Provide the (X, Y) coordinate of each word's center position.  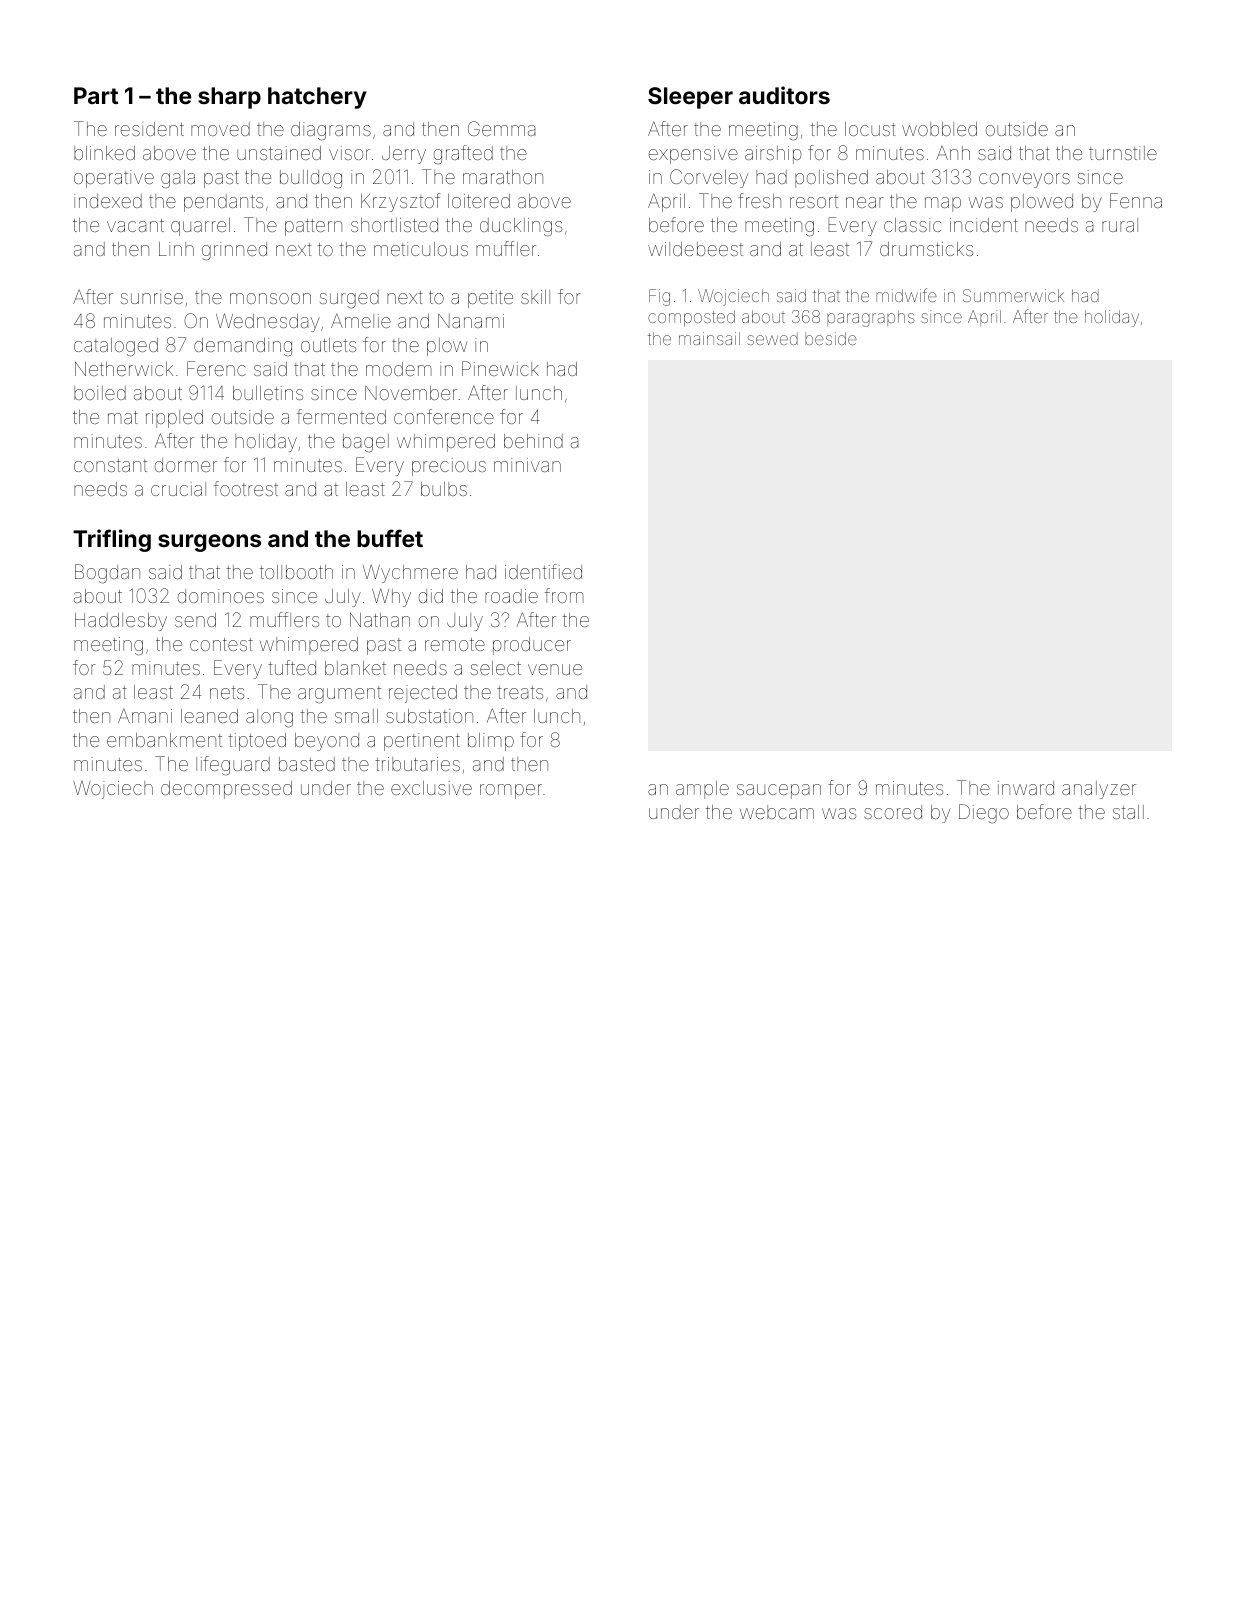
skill (535, 297)
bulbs (444, 489)
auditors (784, 95)
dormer (186, 465)
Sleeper (690, 98)
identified (543, 571)
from (564, 595)
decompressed (226, 790)
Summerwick (1013, 295)
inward (1026, 788)
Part (96, 95)
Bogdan (107, 574)
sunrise (152, 297)
